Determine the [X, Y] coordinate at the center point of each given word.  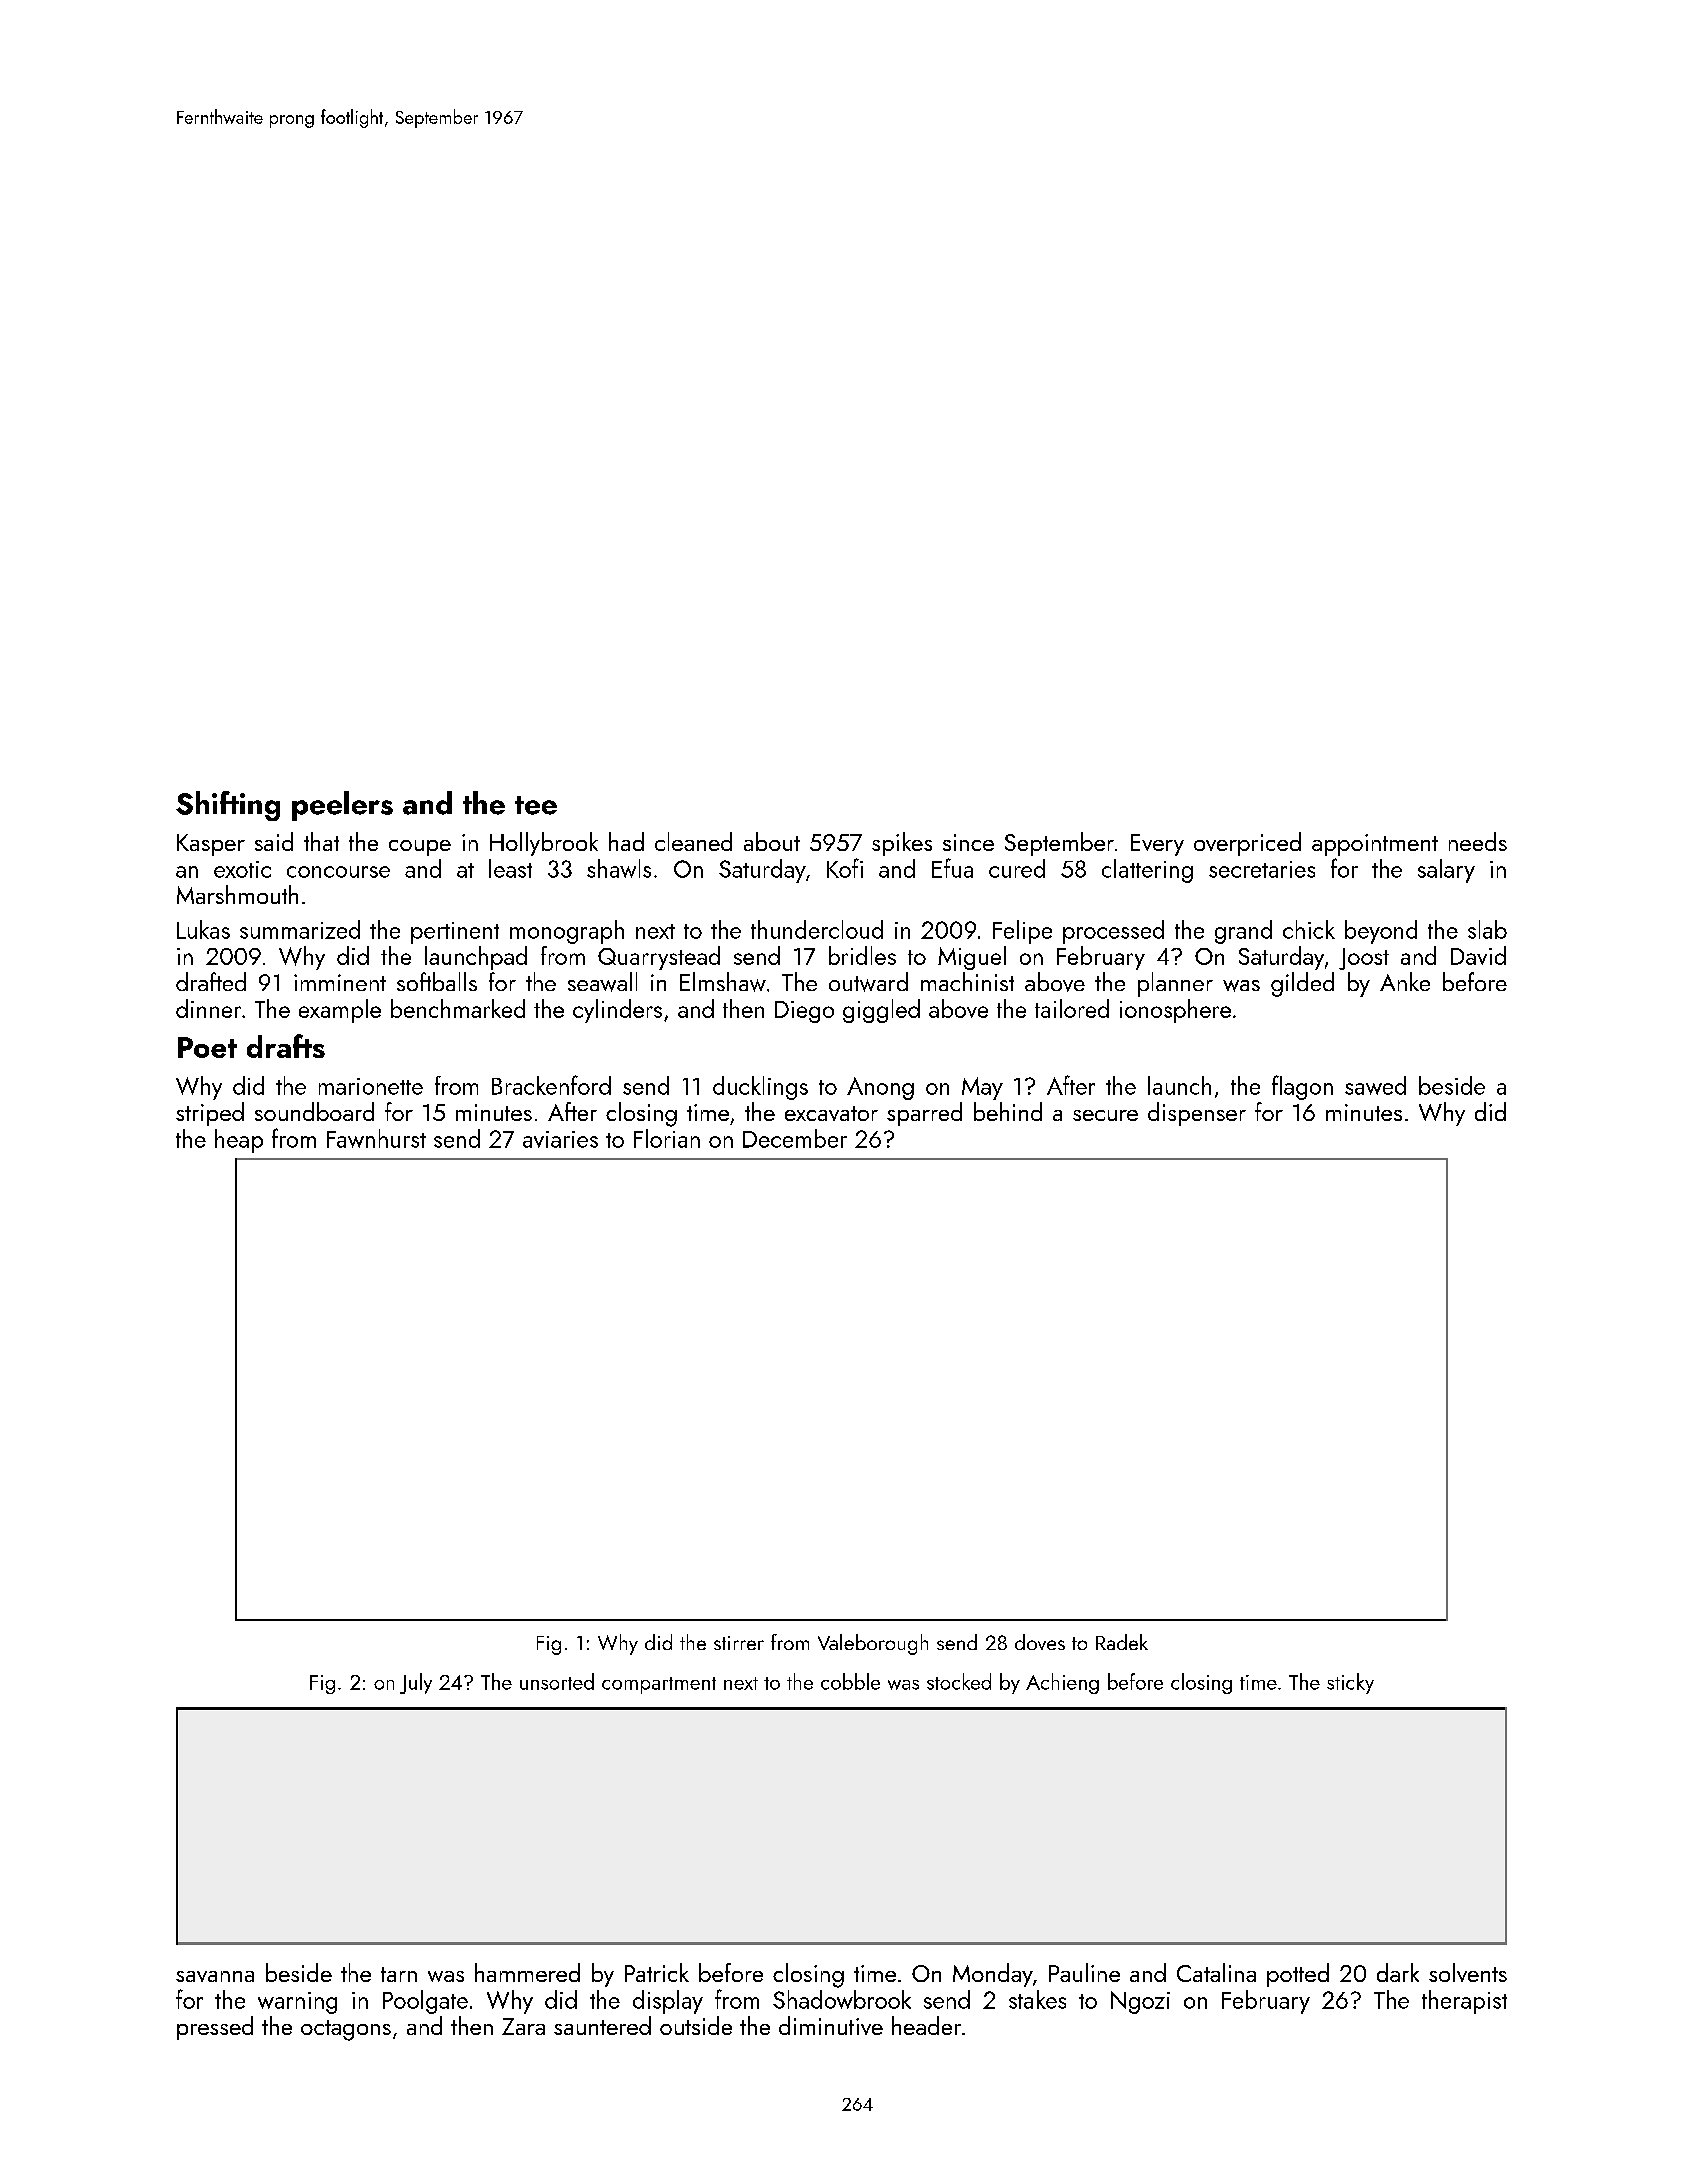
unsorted [557, 1681]
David [1478, 955]
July [416, 1683]
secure [1105, 1115]
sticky [1350, 1683]
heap [239, 1141]
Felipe [1022, 932]
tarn [399, 1974]
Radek [1122, 1642]
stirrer [739, 1643]
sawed [1375, 1085]
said [274, 841]
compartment [659, 1685]
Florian [667, 1138]
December [795, 1138]
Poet [207, 1047]
